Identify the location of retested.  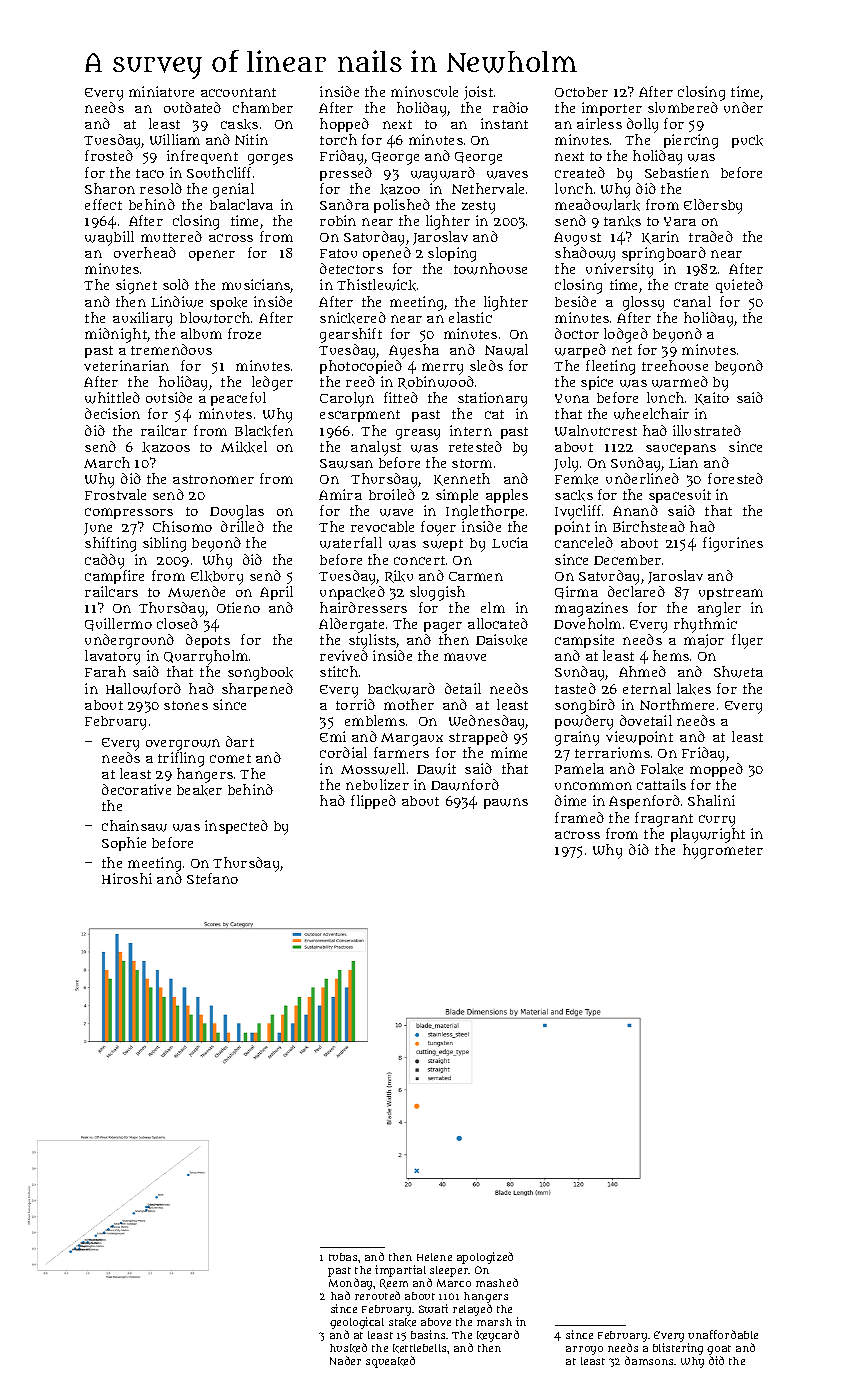
(475, 446).
